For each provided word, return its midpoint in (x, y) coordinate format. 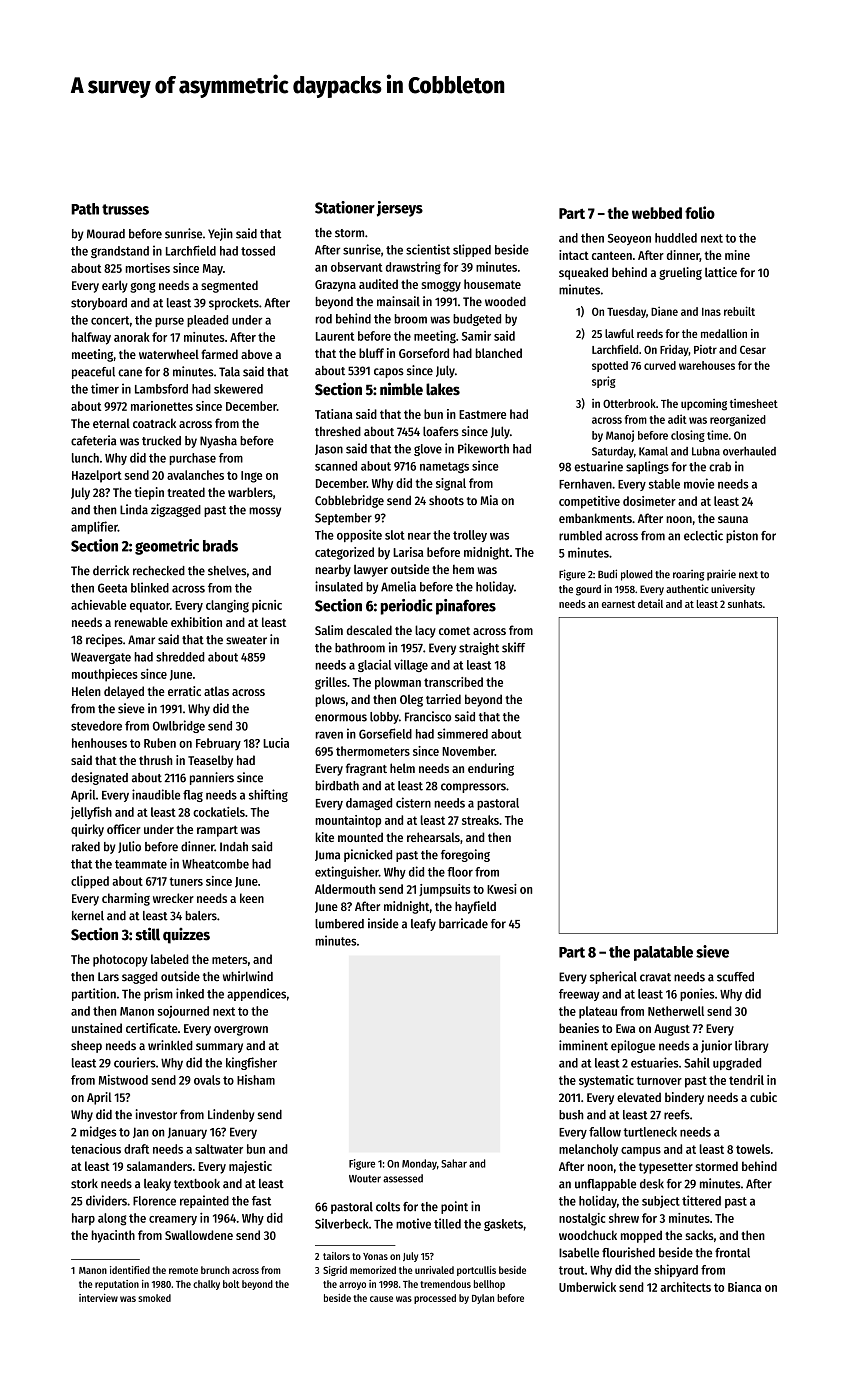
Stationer (345, 207)
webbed (657, 213)
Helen (86, 691)
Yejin (220, 234)
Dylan (483, 1299)
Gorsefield (385, 733)
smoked (154, 1298)
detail (650, 603)
